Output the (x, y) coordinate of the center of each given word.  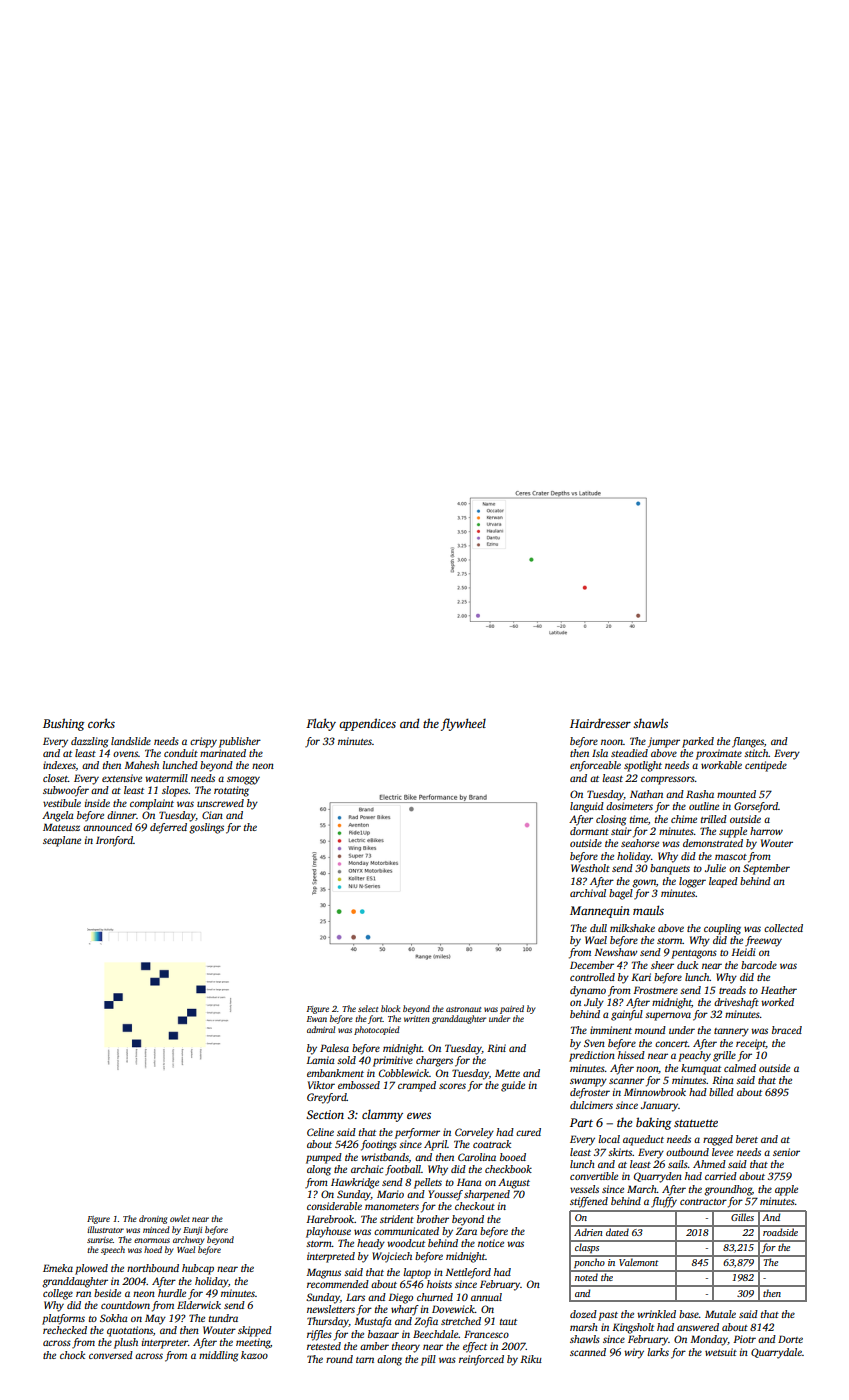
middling (218, 1356)
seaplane (62, 841)
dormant (589, 831)
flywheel (463, 724)
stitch (756, 753)
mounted (736, 794)
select (368, 1008)
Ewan (317, 1019)
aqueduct (643, 1140)
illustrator (105, 1229)
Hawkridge (355, 1183)
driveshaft (736, 1003)
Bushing (63, 724)
